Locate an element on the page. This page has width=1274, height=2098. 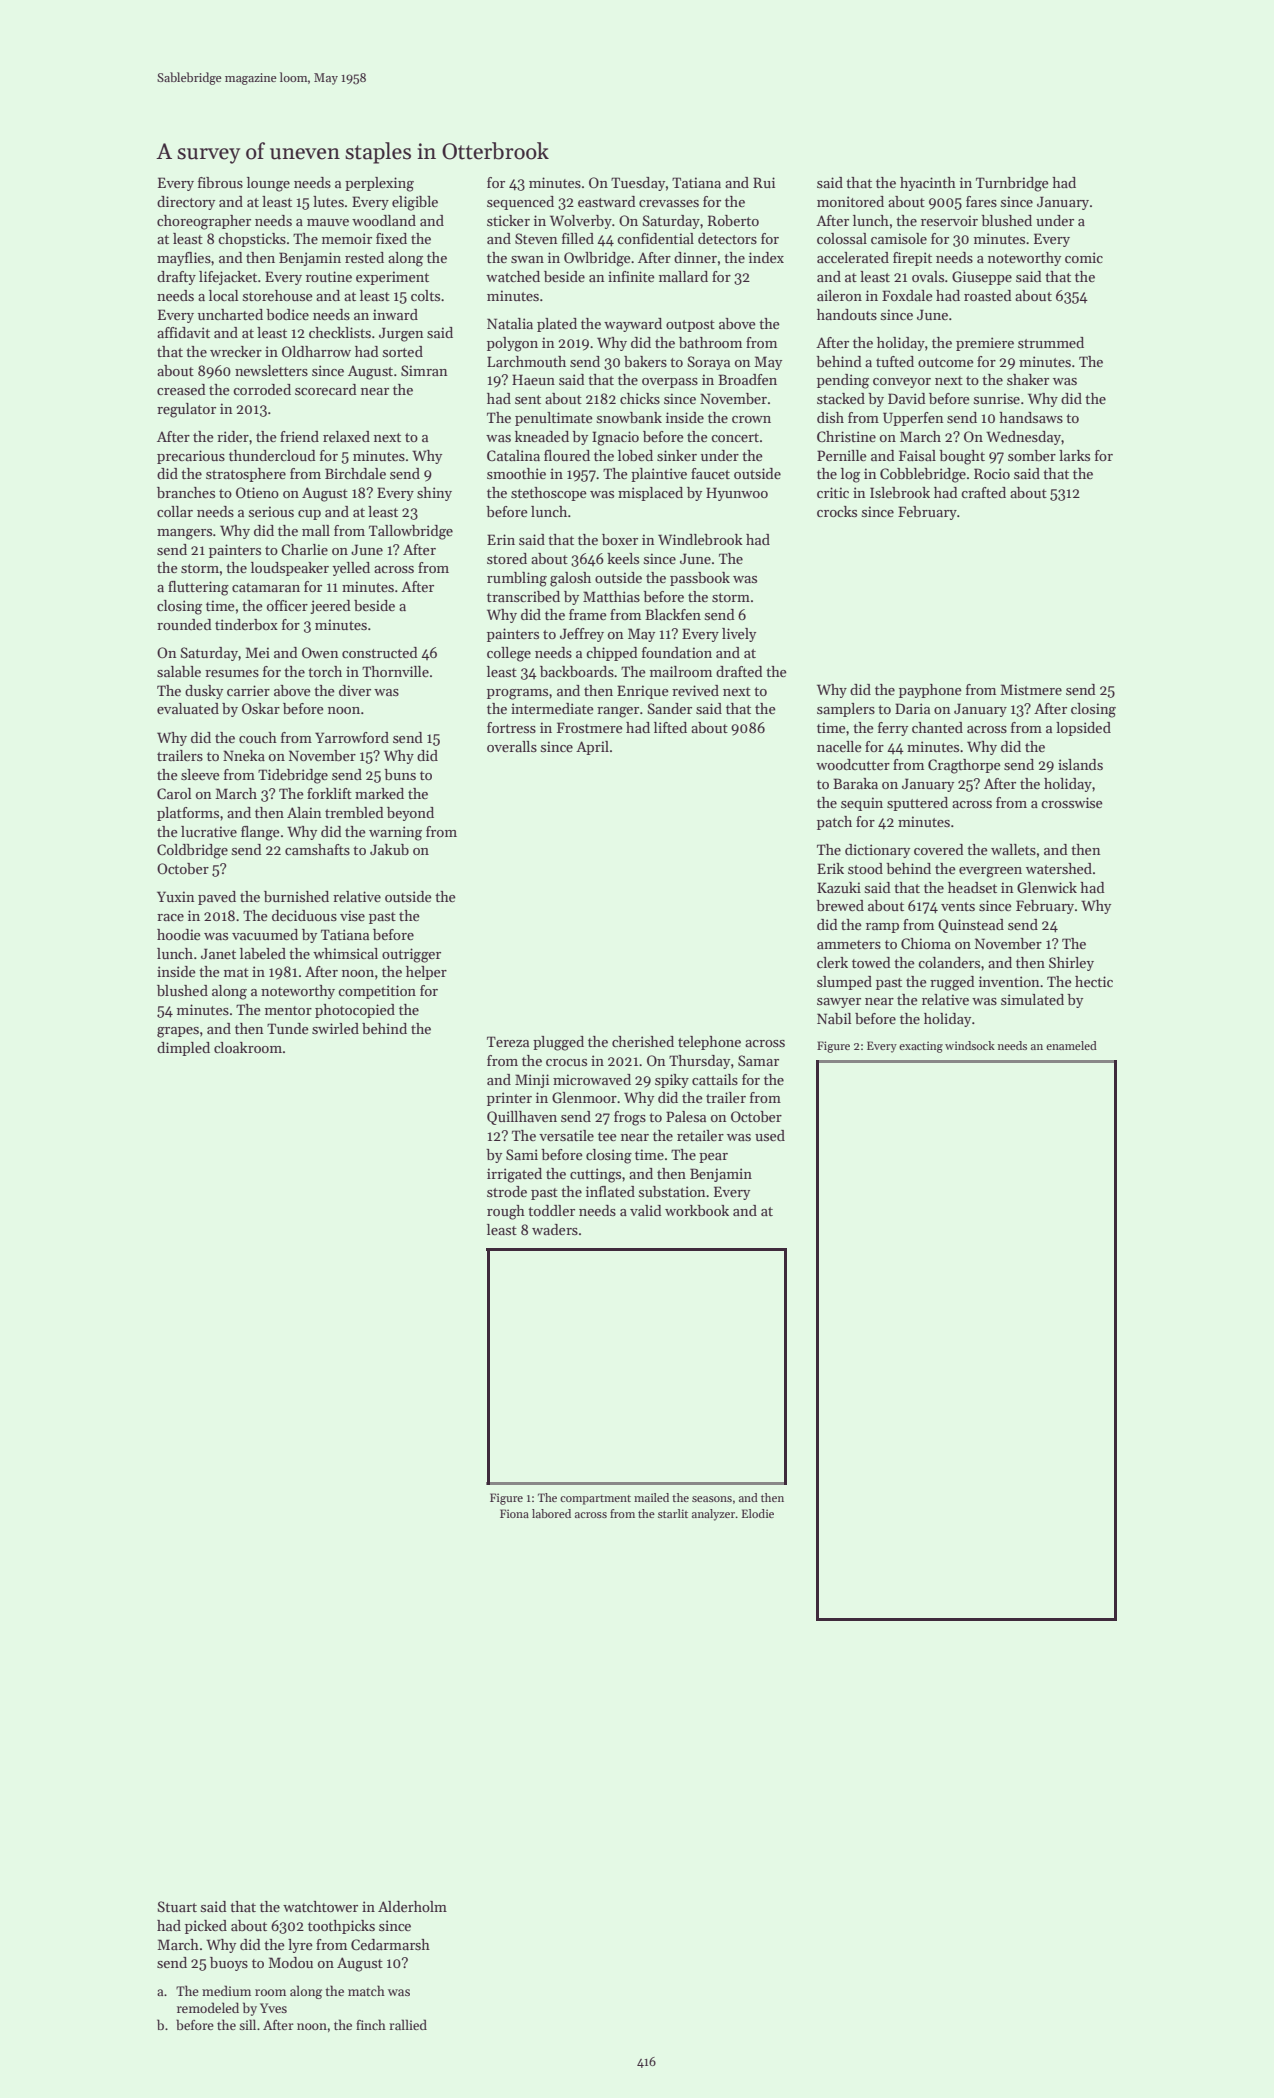
labored is located at coordinates (551, 1513).
